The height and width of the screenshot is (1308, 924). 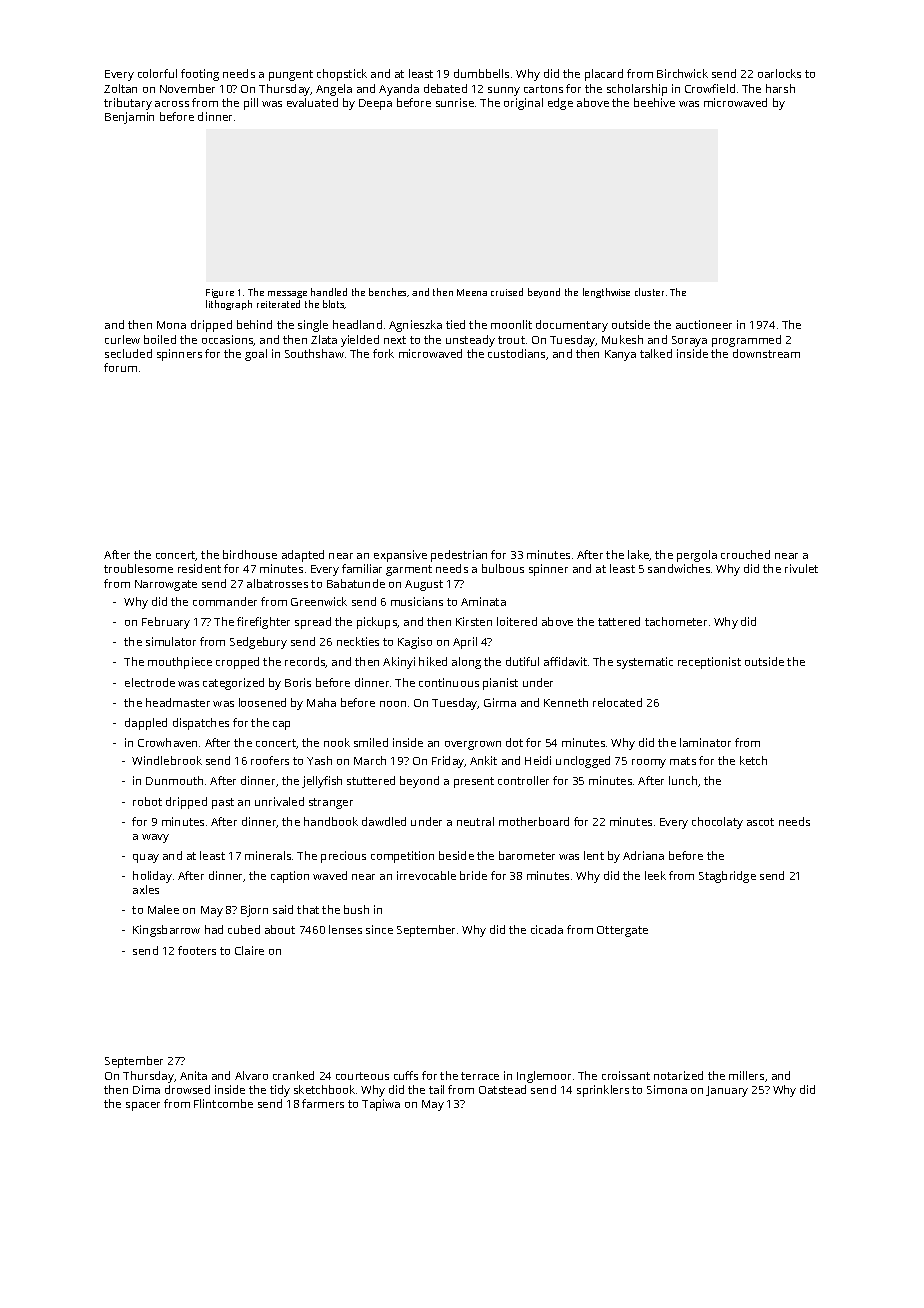 I want to click on lengthwise, so click(x=606, y=293).
